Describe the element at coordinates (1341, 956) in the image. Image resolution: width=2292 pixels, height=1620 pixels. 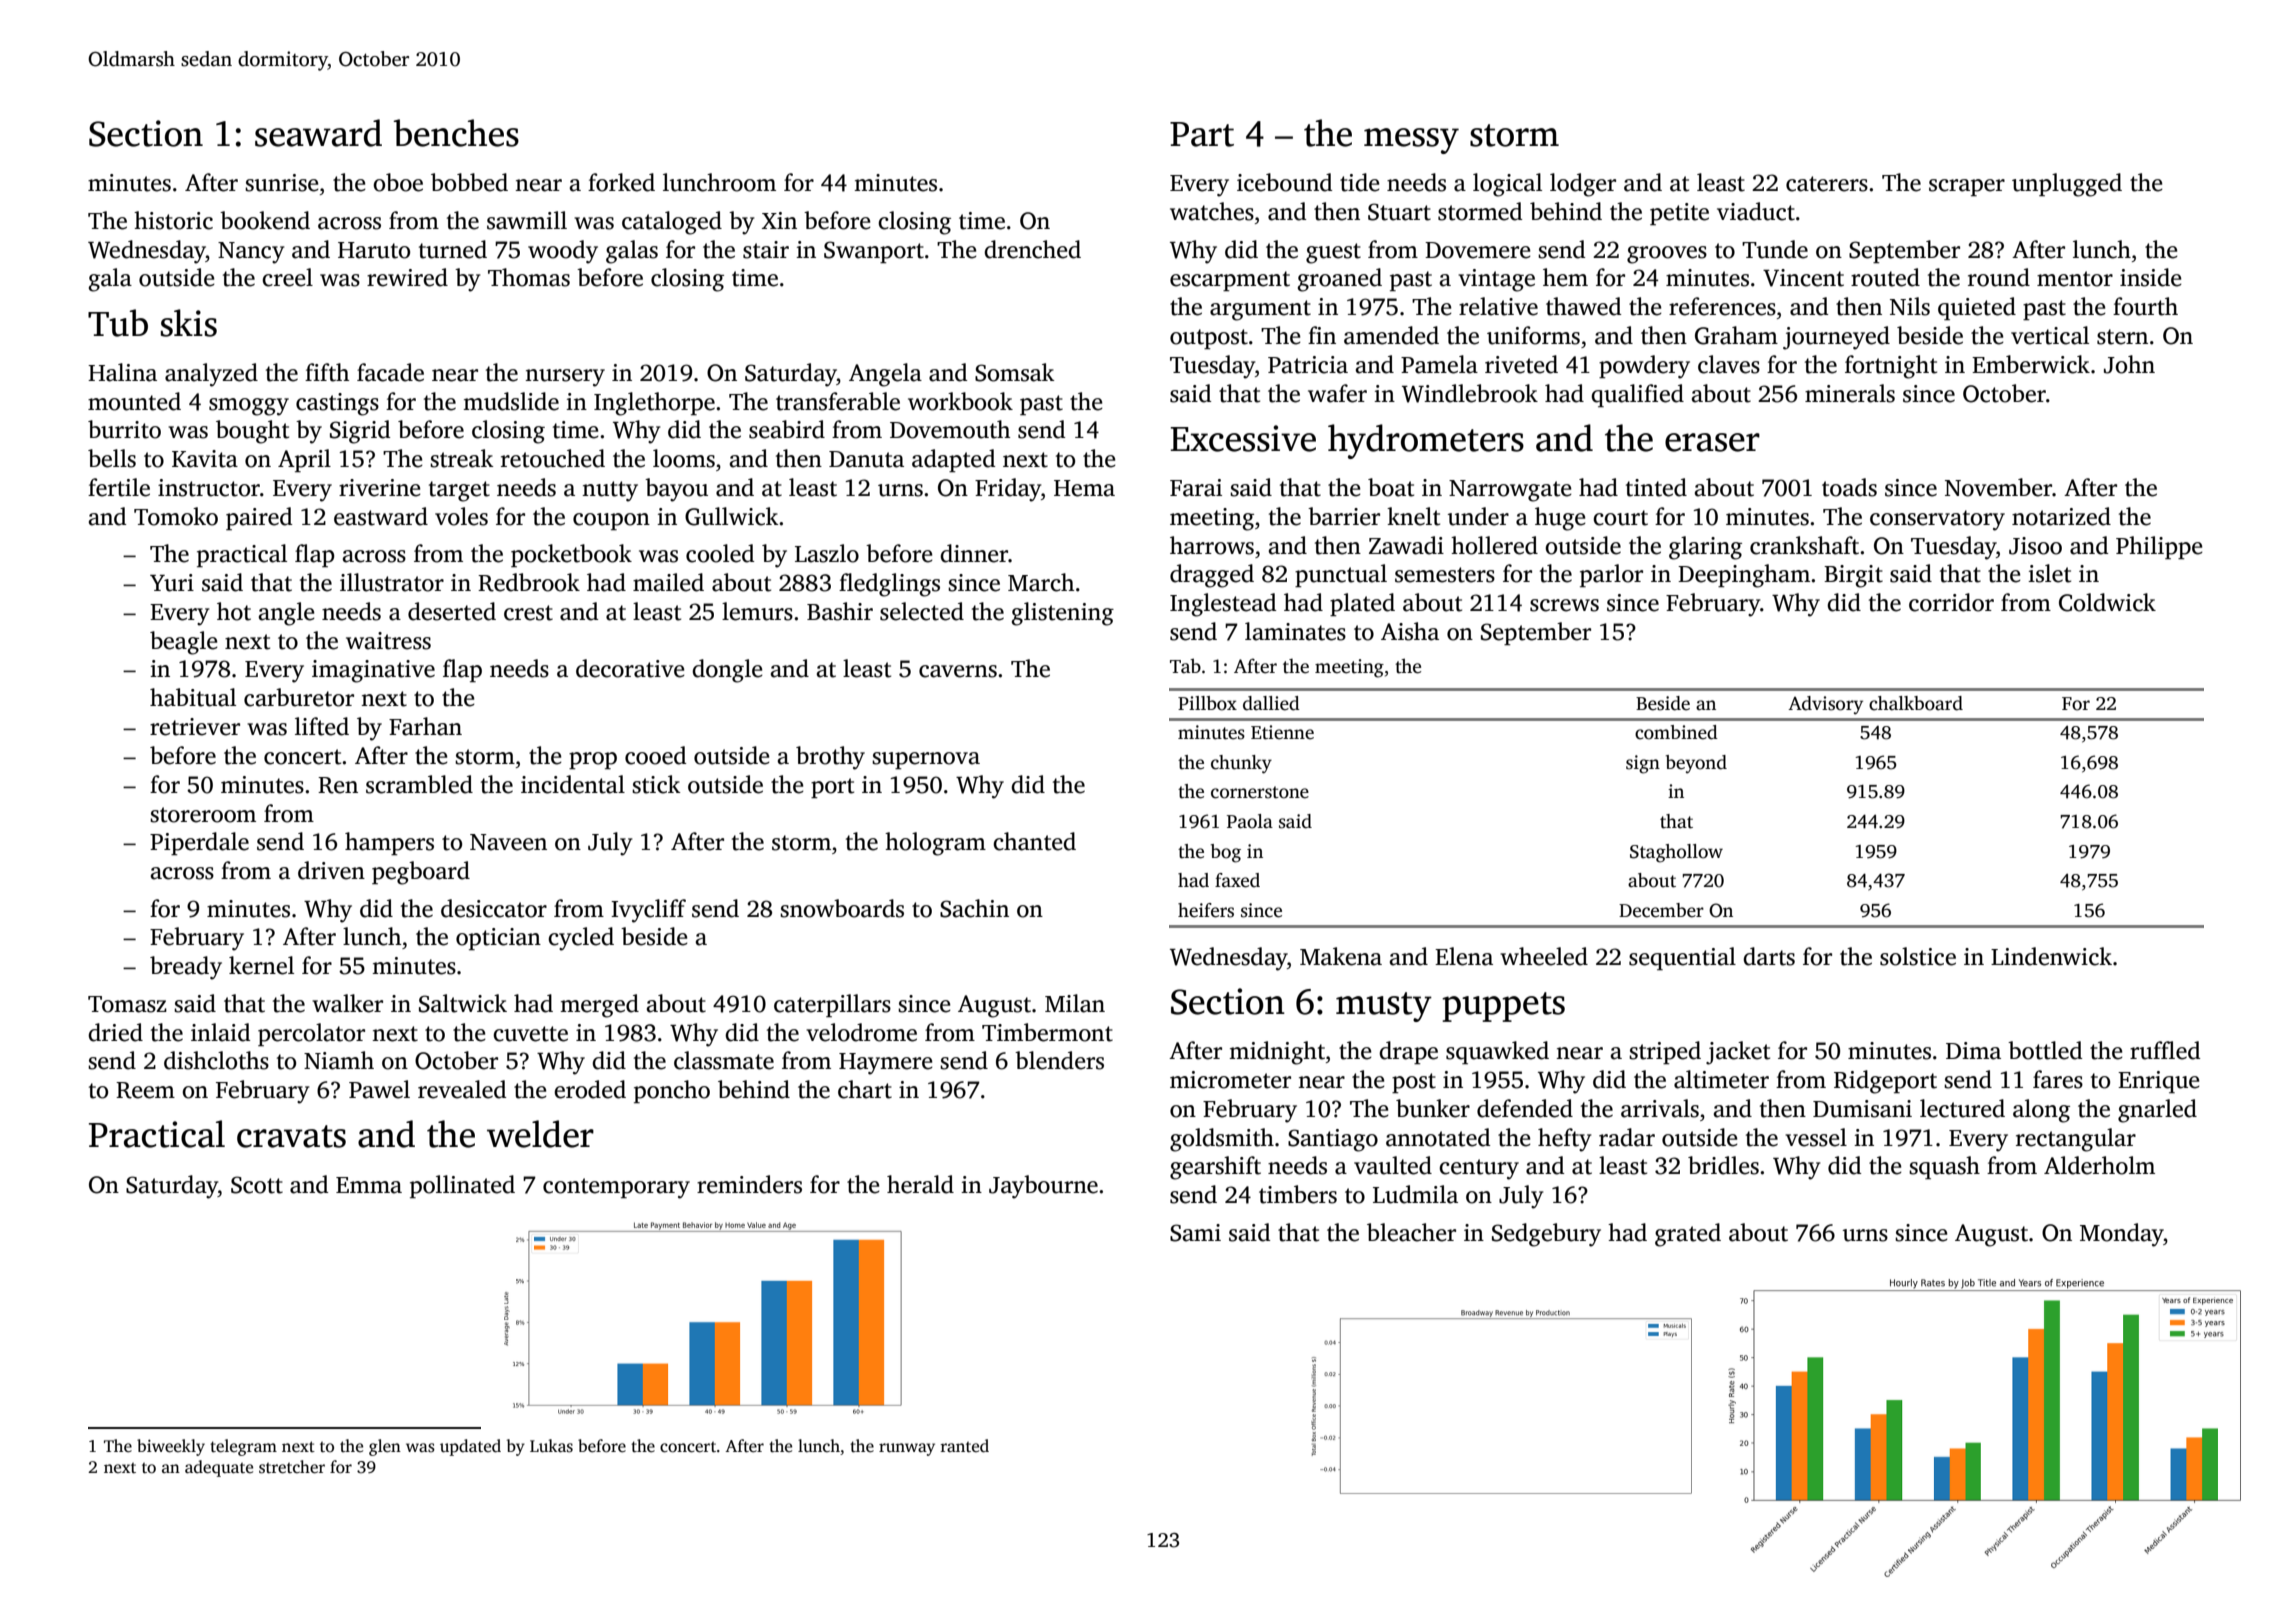
I see `Makena` at that location.
